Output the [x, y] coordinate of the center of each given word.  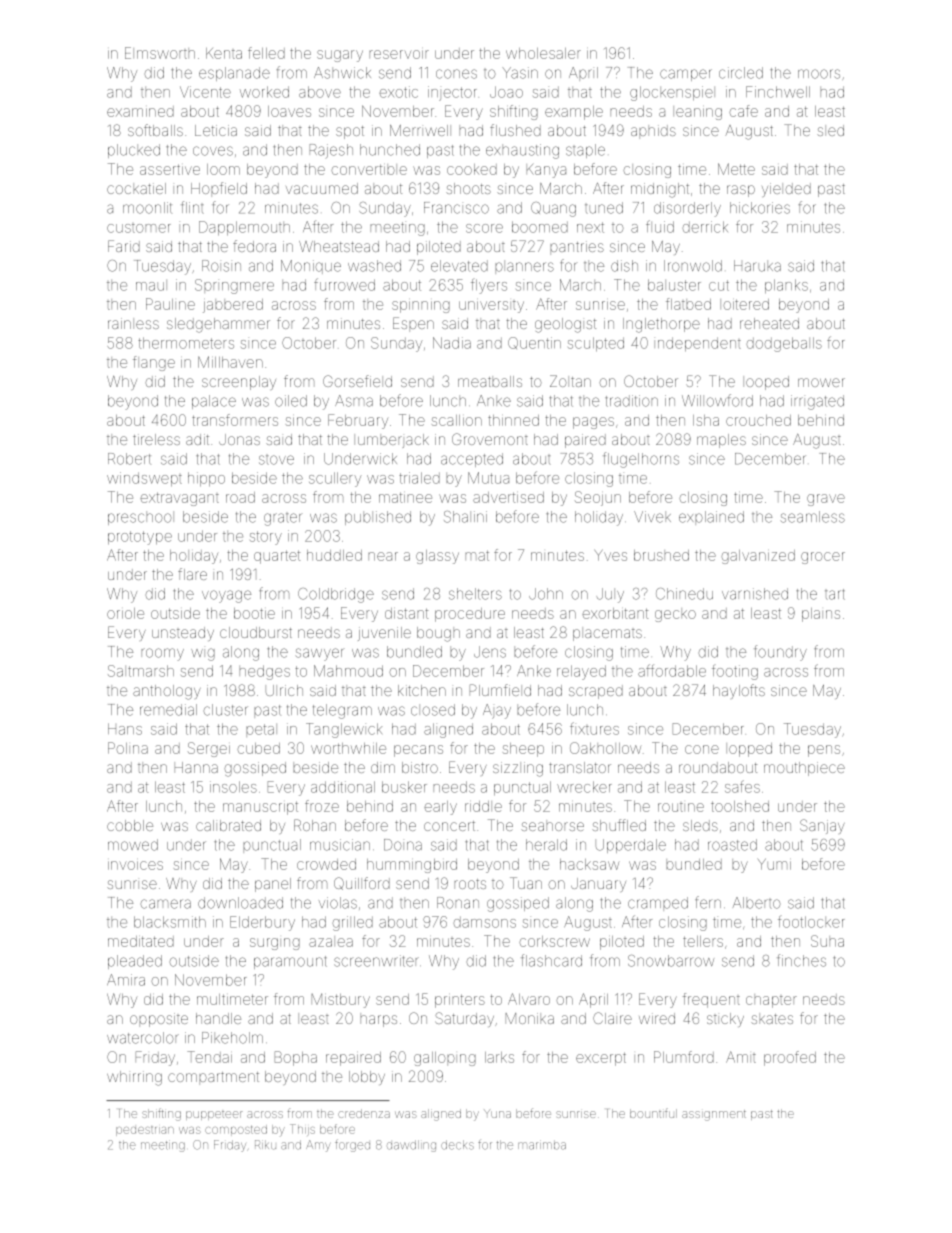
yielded [786, 190]
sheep [523, 750]
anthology [167, 692]
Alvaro [529, 999]
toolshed [740, 806]
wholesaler [543, 53]
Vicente [205, 92]
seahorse [552, 825]
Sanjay [822, 826]
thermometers [186, 343]
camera [166, 904]
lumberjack [391, 441]
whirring [134, 1078]
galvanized [758, 557]
